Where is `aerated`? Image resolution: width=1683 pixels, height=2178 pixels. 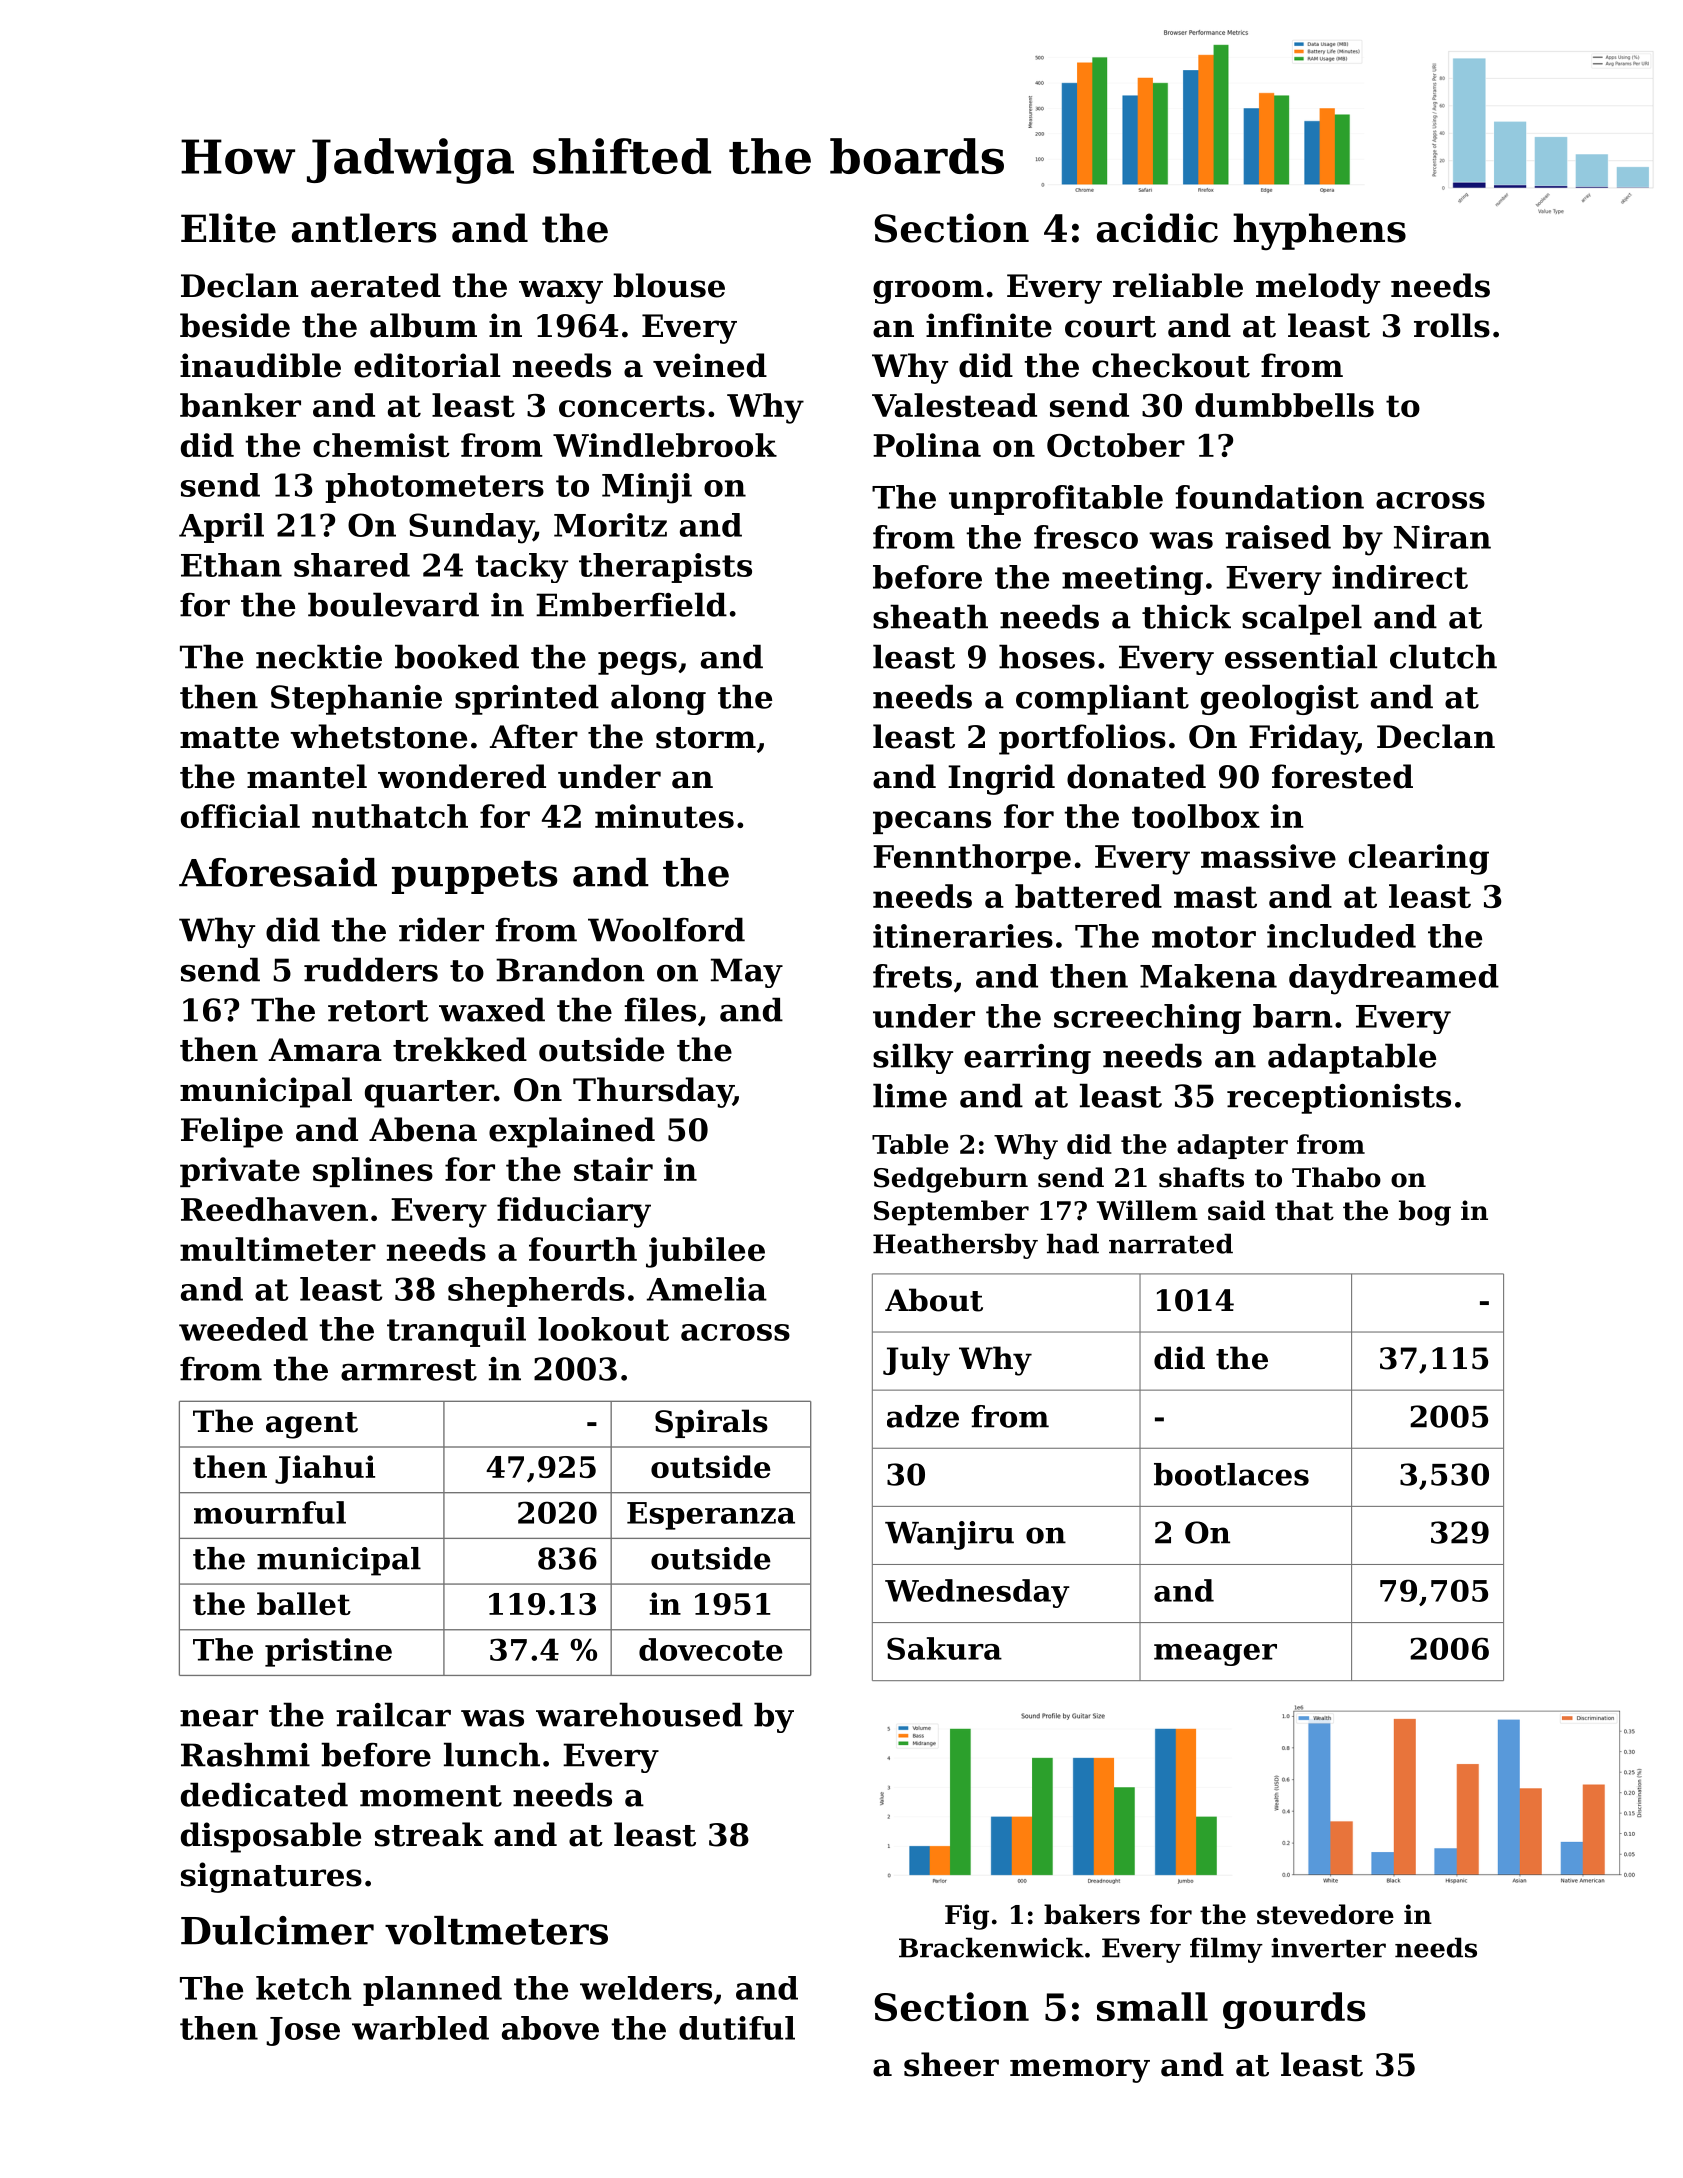 aerated is located at coordinates (376, 285).
